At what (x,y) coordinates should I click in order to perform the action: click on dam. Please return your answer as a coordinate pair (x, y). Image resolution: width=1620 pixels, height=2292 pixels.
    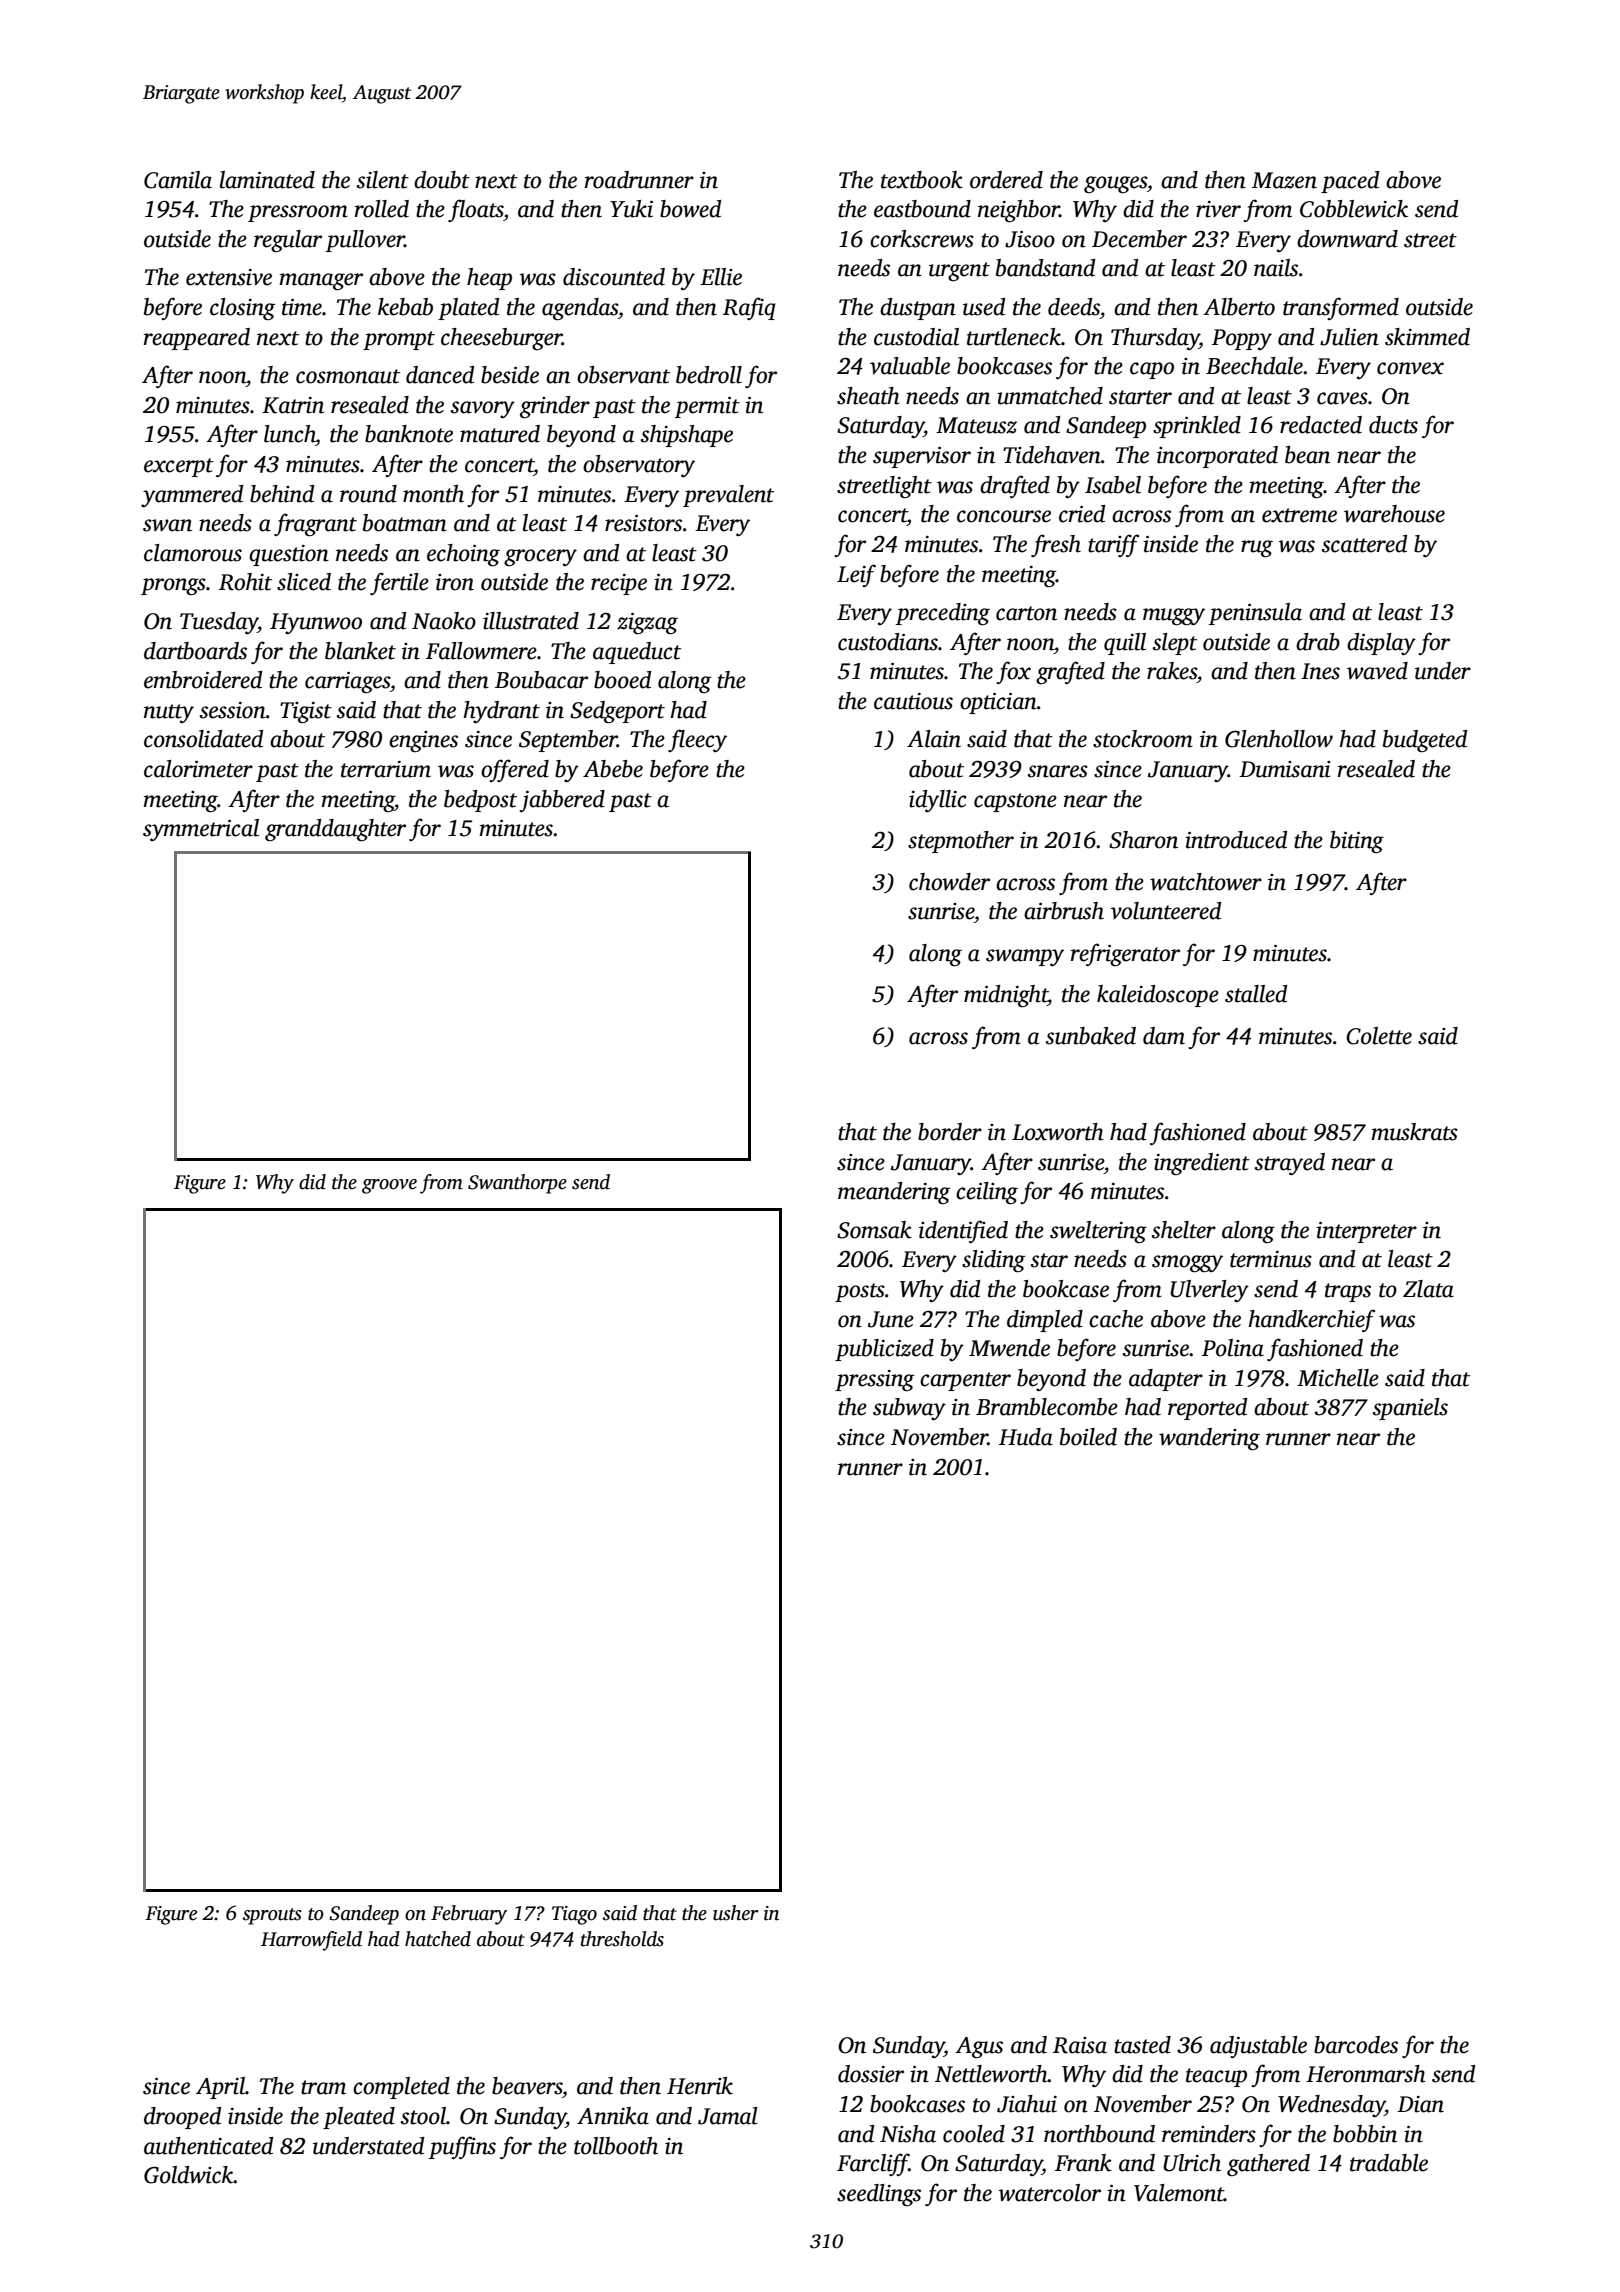
    Looking at the image, I should click on (1164, 1036).
